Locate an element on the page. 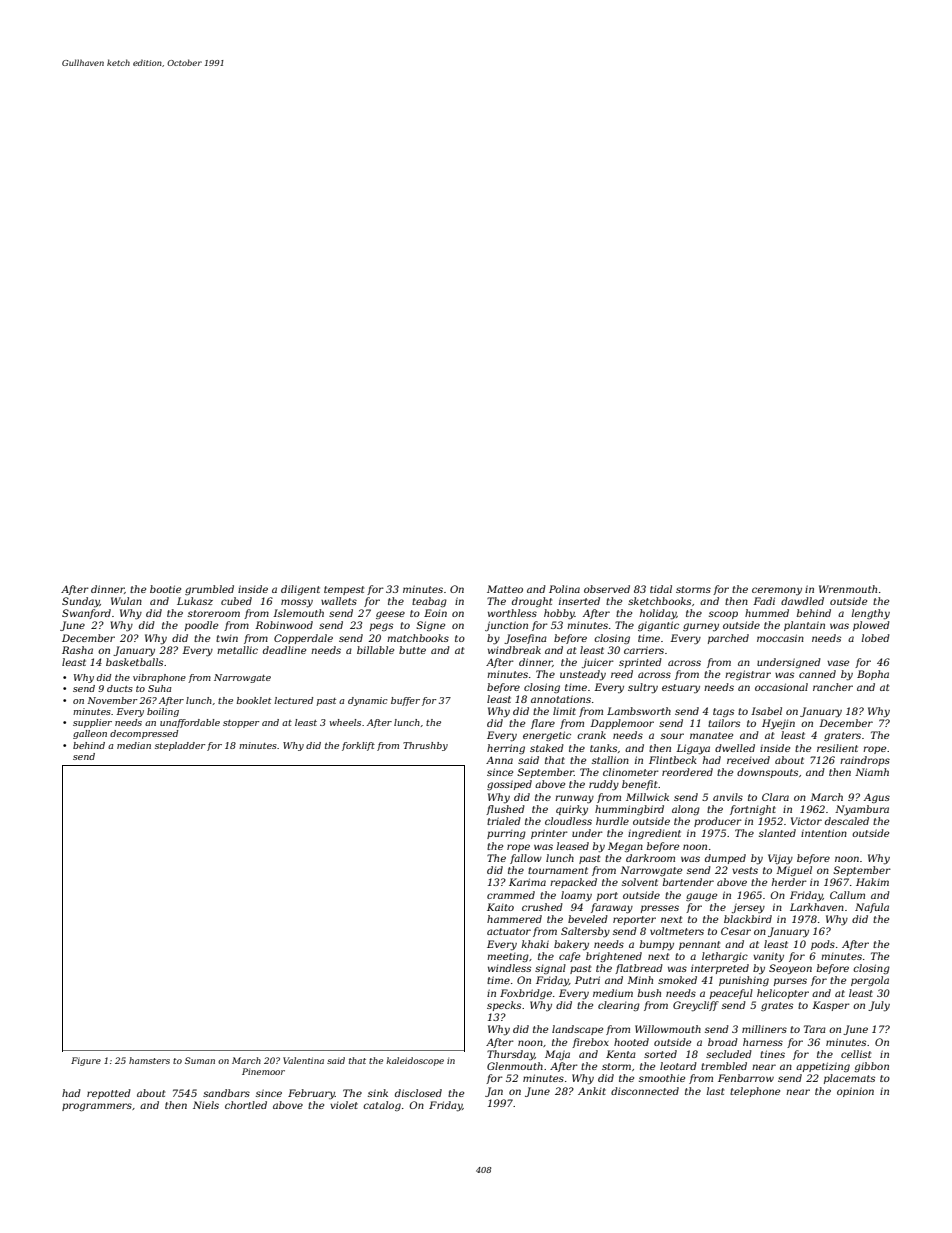 This image has height=1233, width=952. landscape is located at coordinates (577, 1030).
